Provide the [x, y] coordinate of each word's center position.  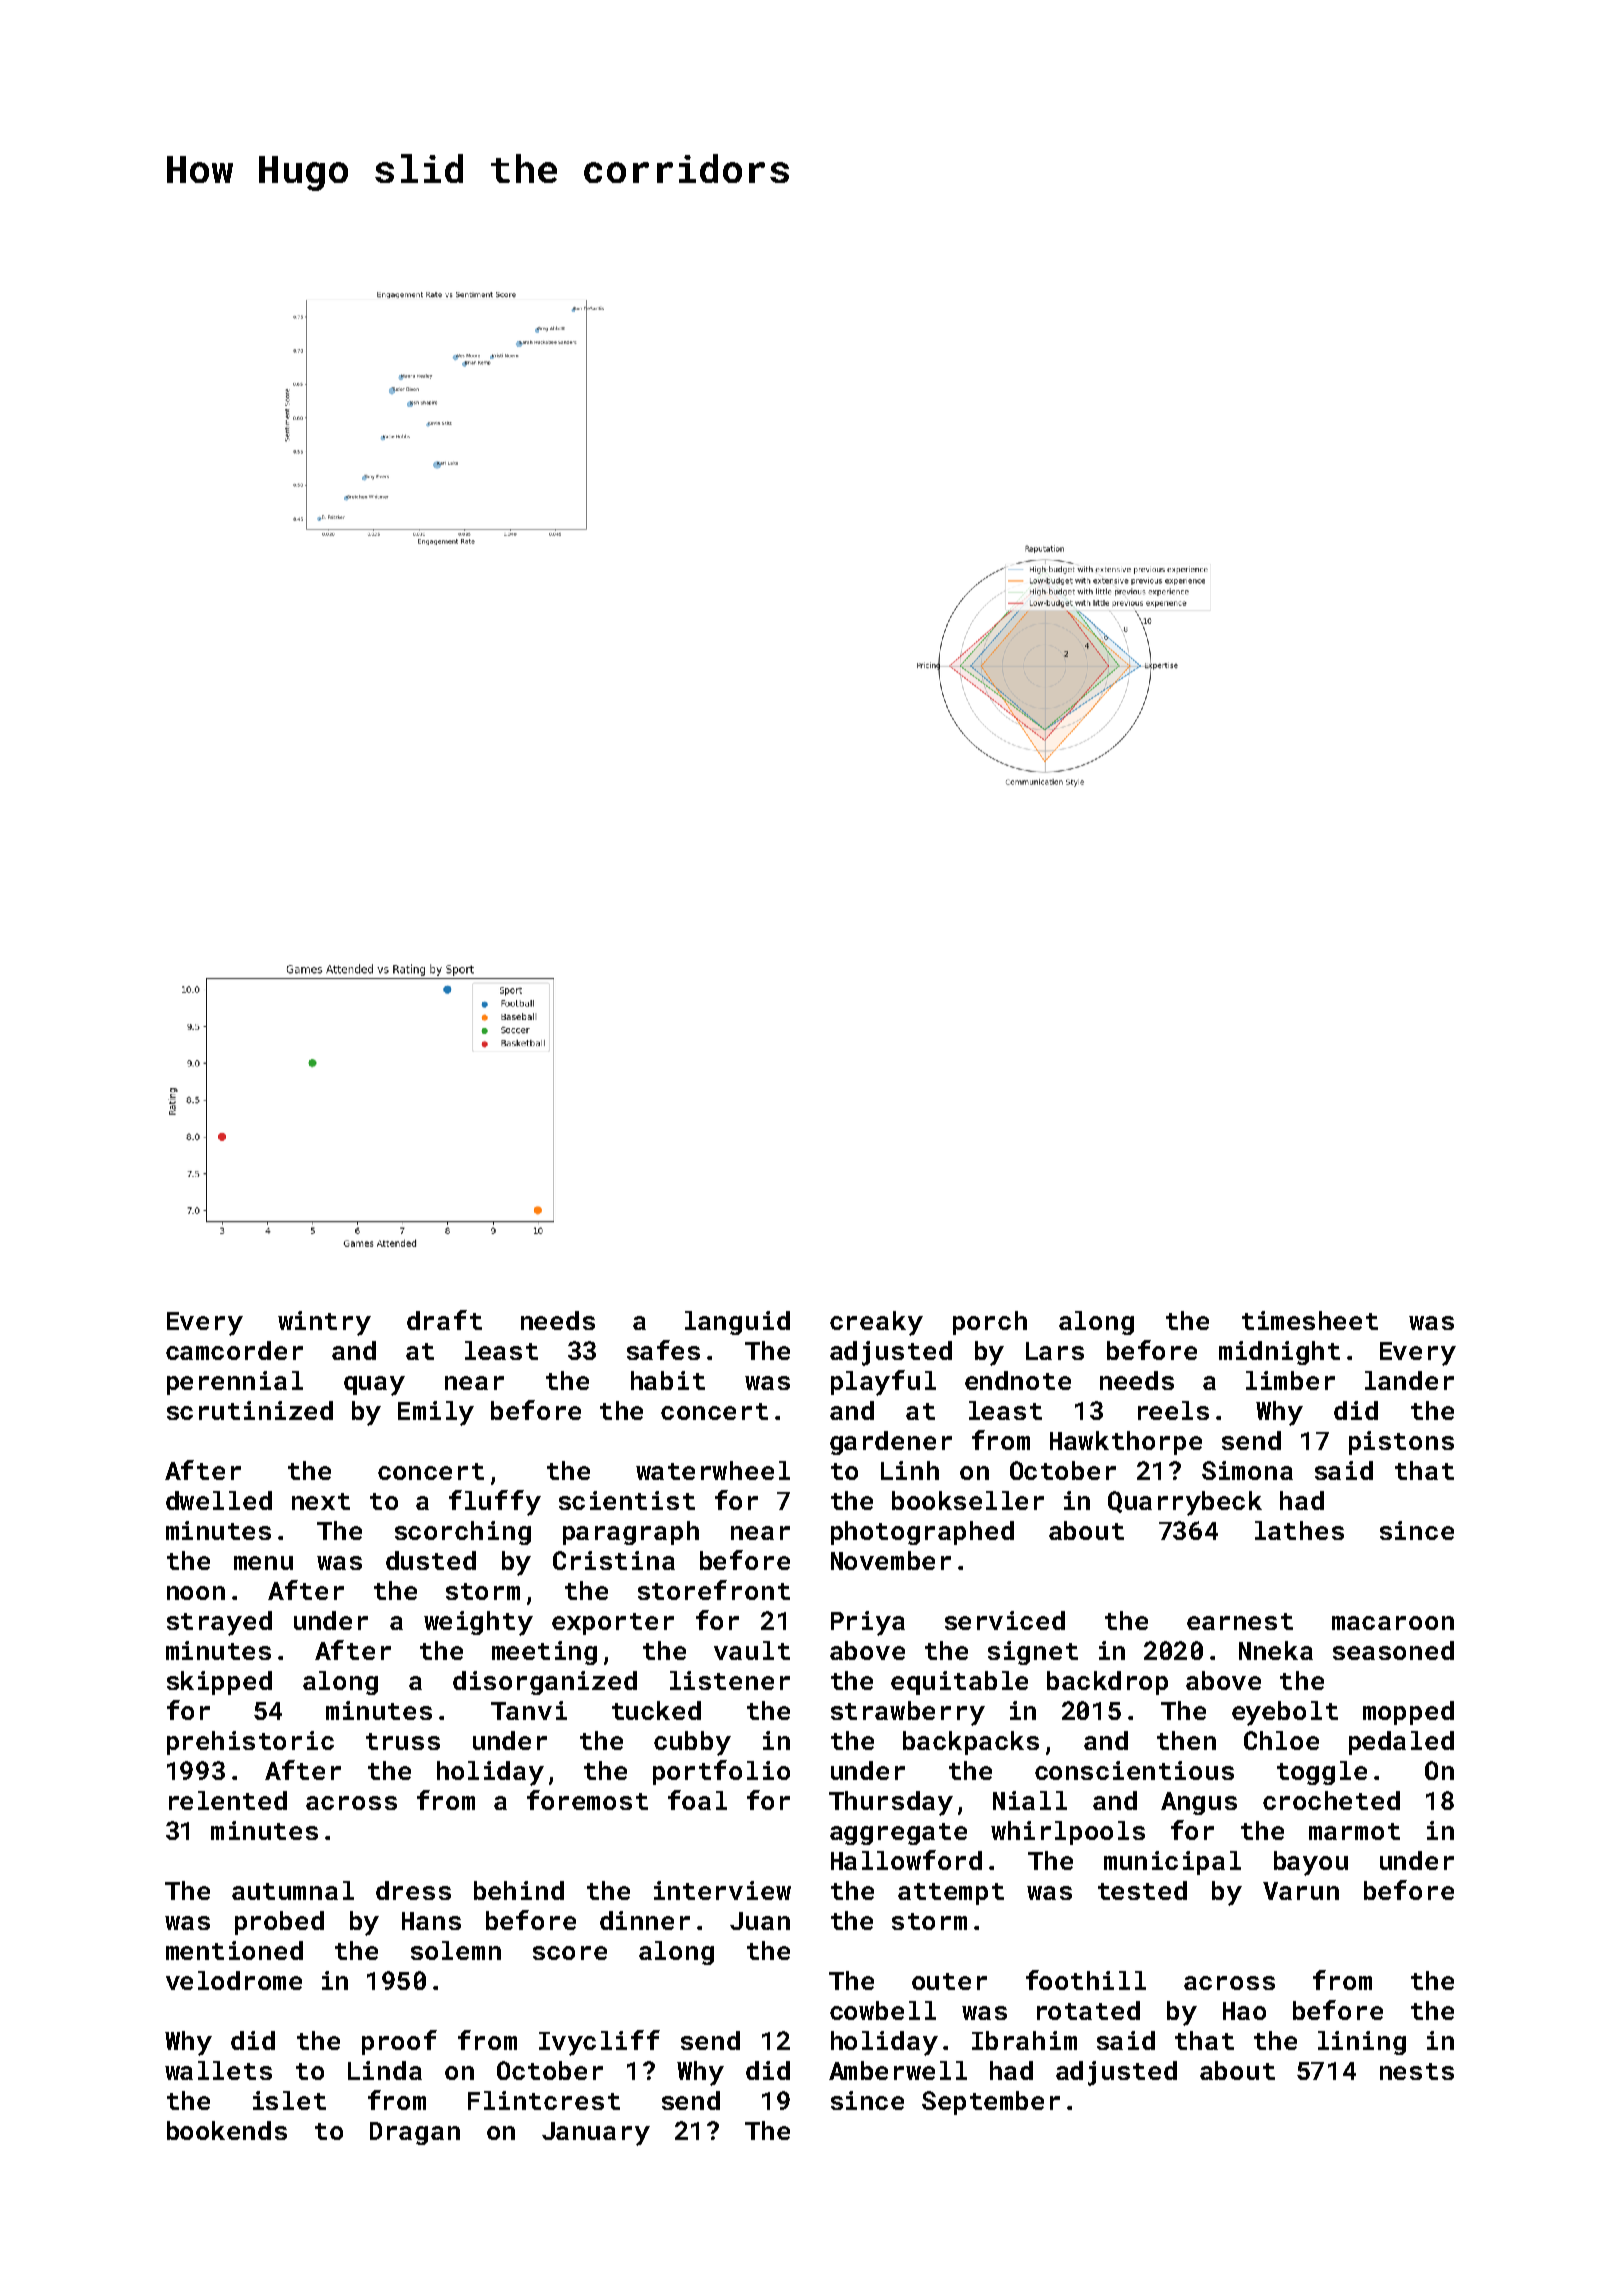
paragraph [631, 1533]
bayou [1311, 1863]
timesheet [1310, 1320]
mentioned [234, 1950]
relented [228, 1800]
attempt [951, 1894]
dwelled [219, 1500]
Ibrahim [1024, 2040]
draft [444, 1320]
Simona [1247, 1470]
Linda [385, 2070]
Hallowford [906, 1860]
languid [737, 1323]
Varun [1301, 1891]
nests [1417, 2071]
